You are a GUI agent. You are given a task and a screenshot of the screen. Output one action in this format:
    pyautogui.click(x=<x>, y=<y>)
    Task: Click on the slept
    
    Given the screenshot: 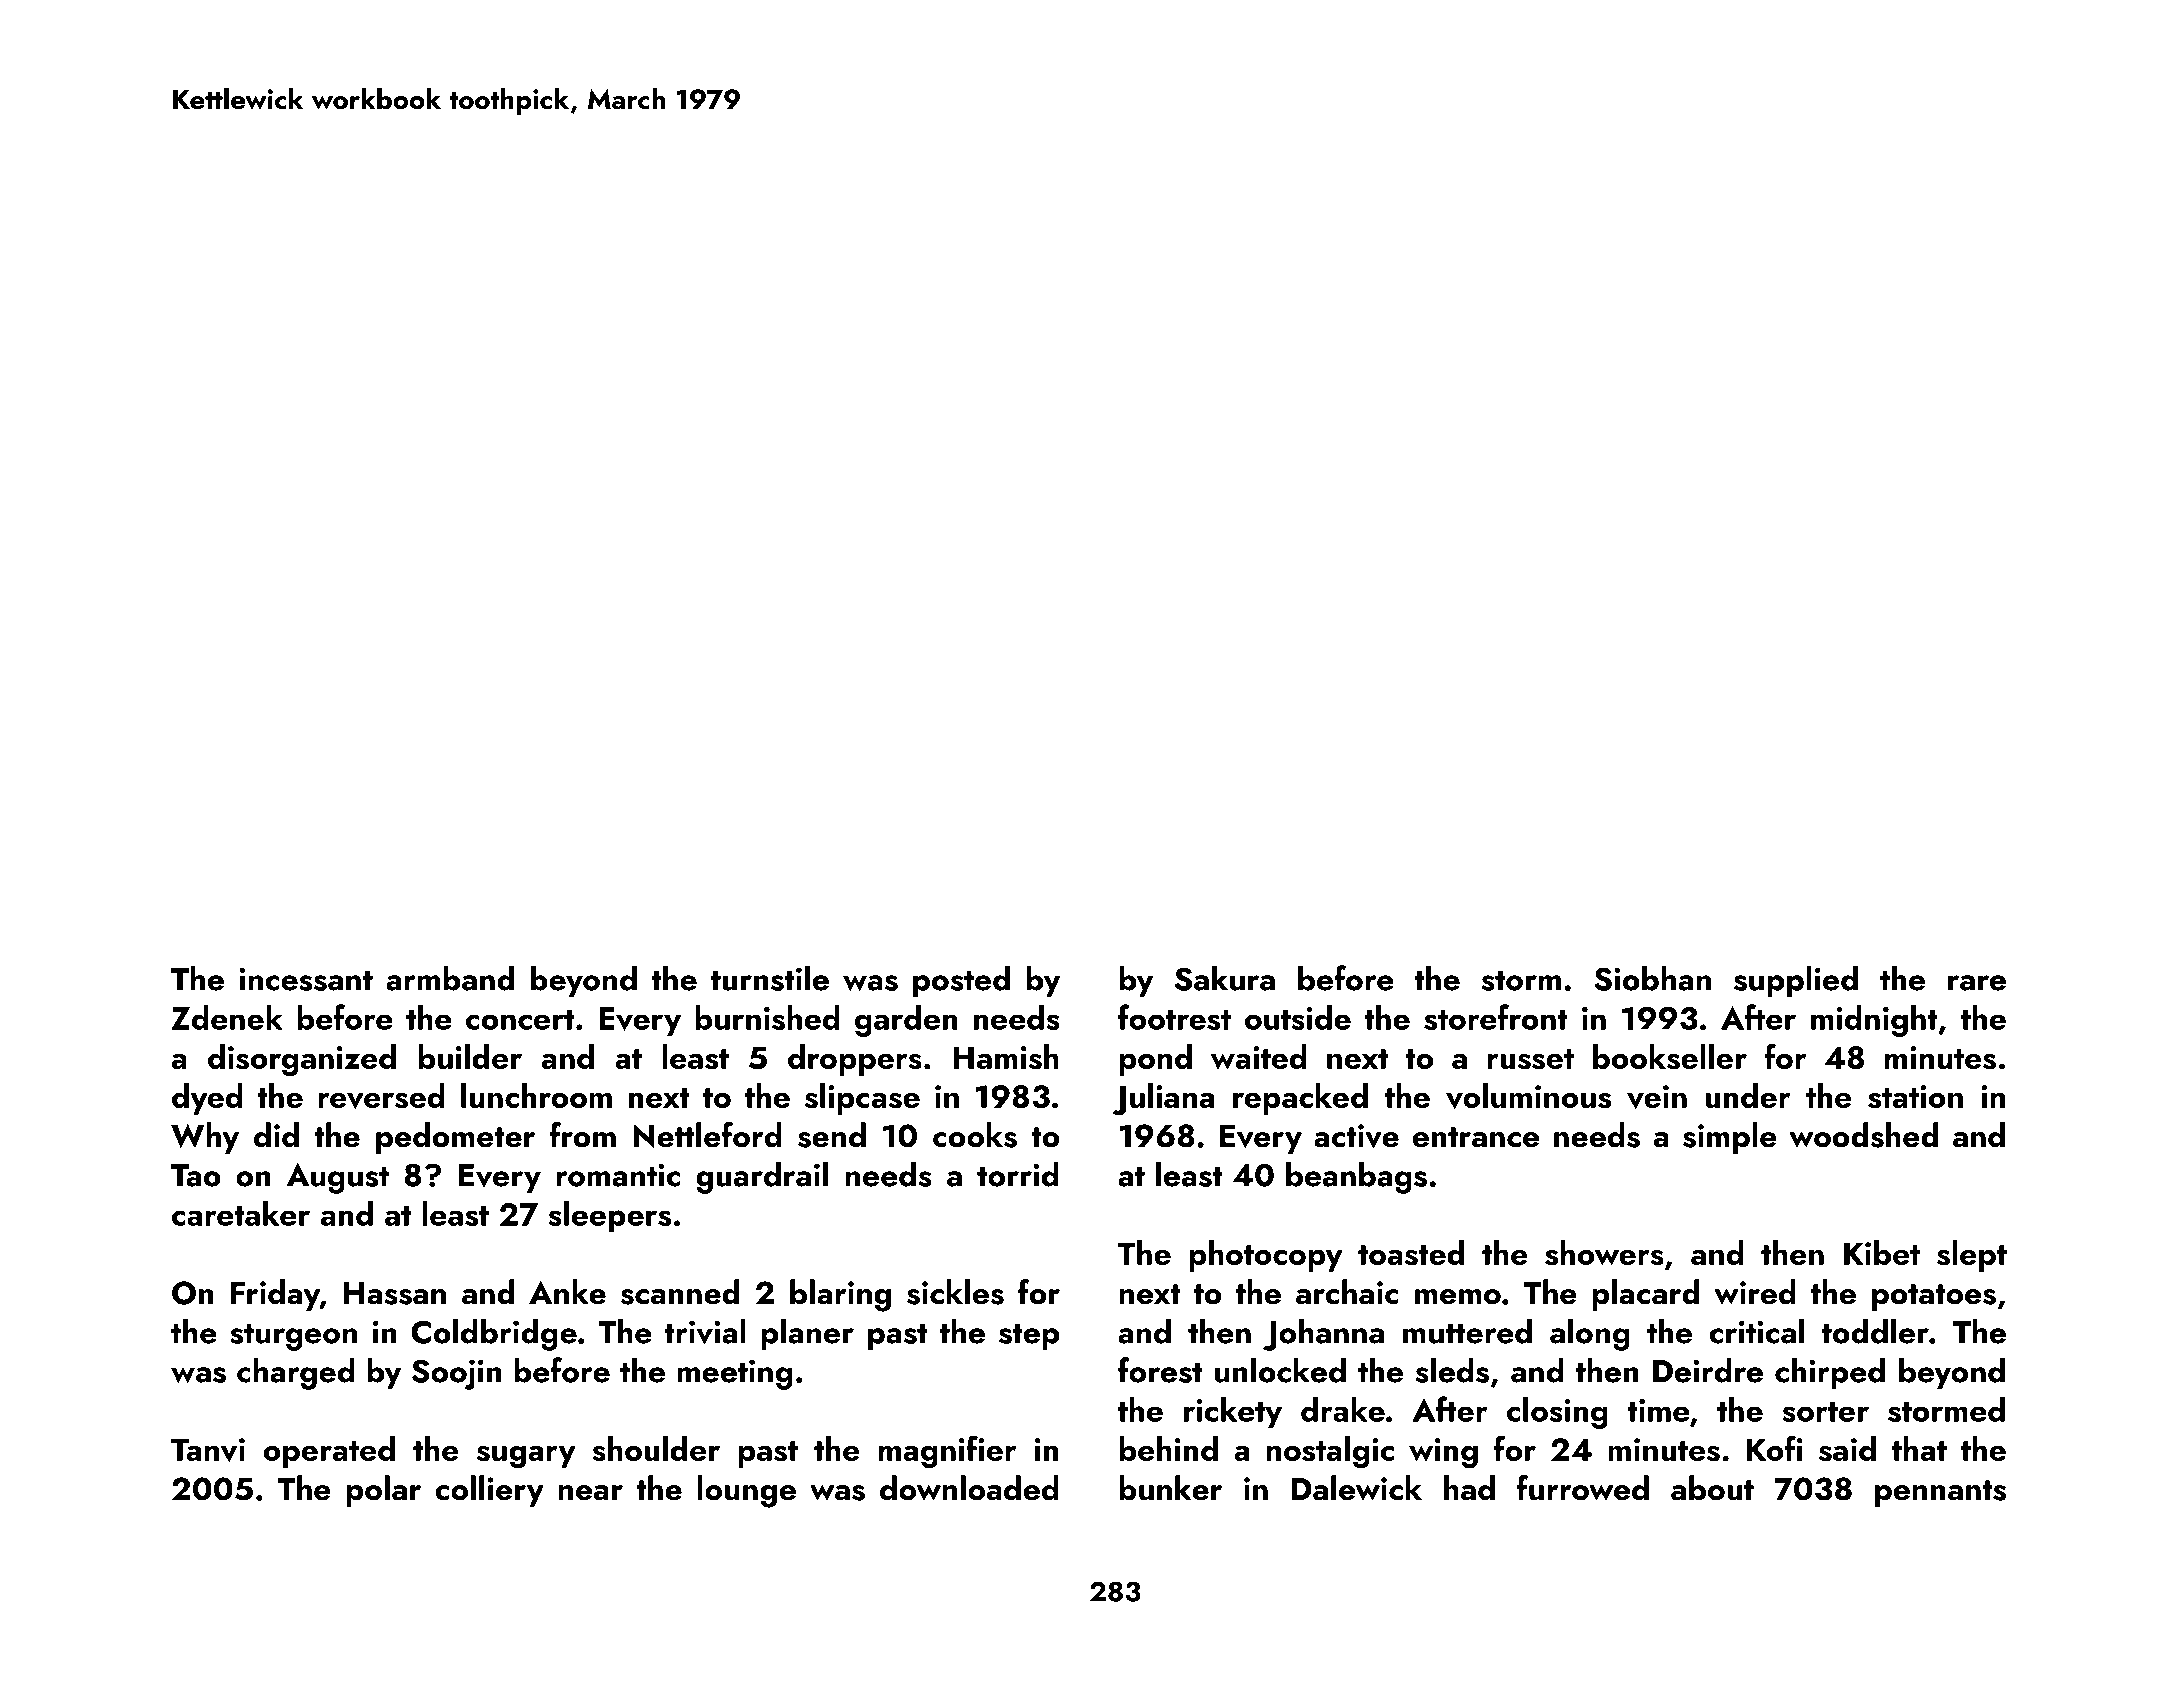 What is the action you would take?
    pyautogui.click(x=1972, y=1256)
